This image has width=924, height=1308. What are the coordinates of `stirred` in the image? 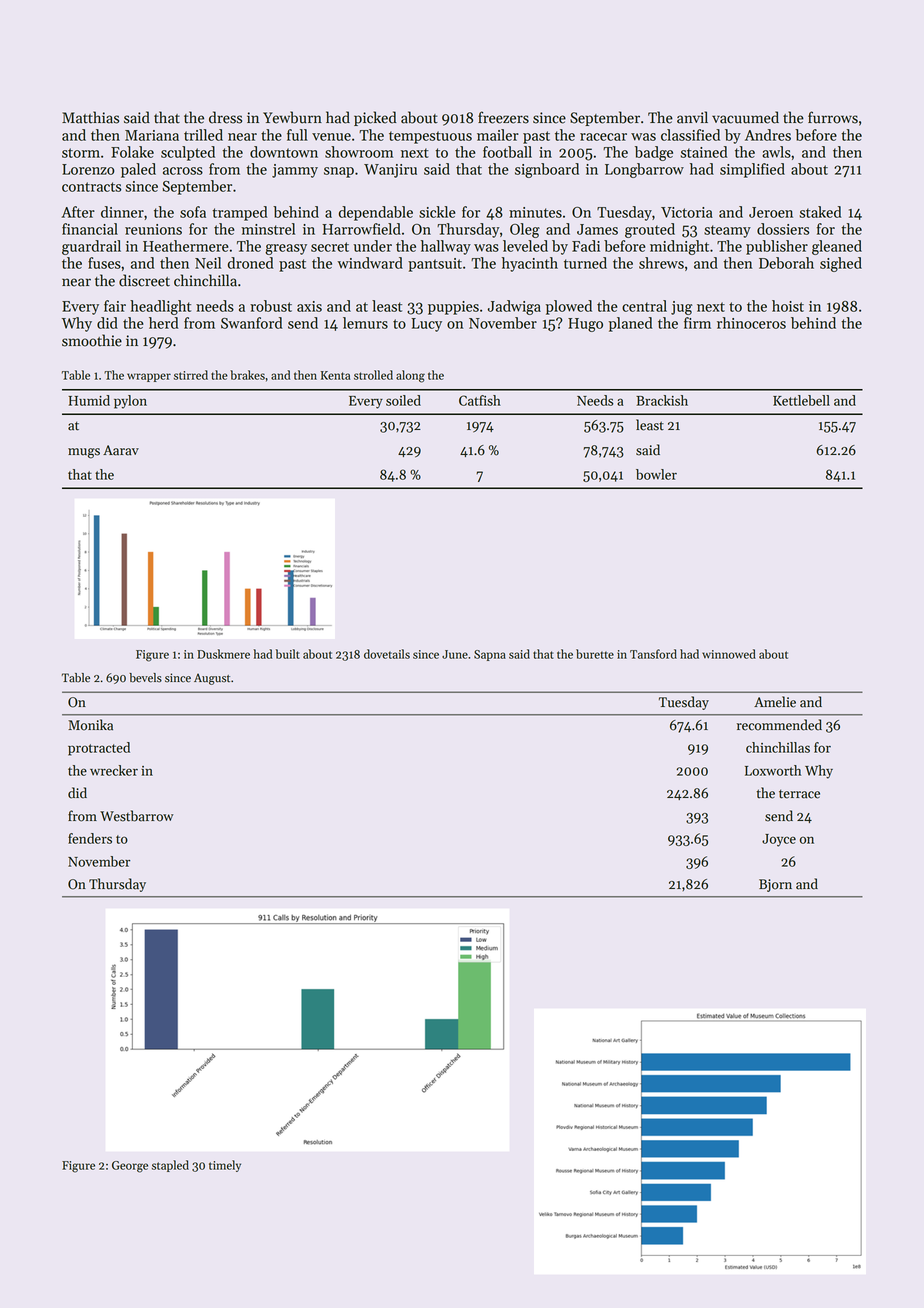 It's located at (191, 375).
